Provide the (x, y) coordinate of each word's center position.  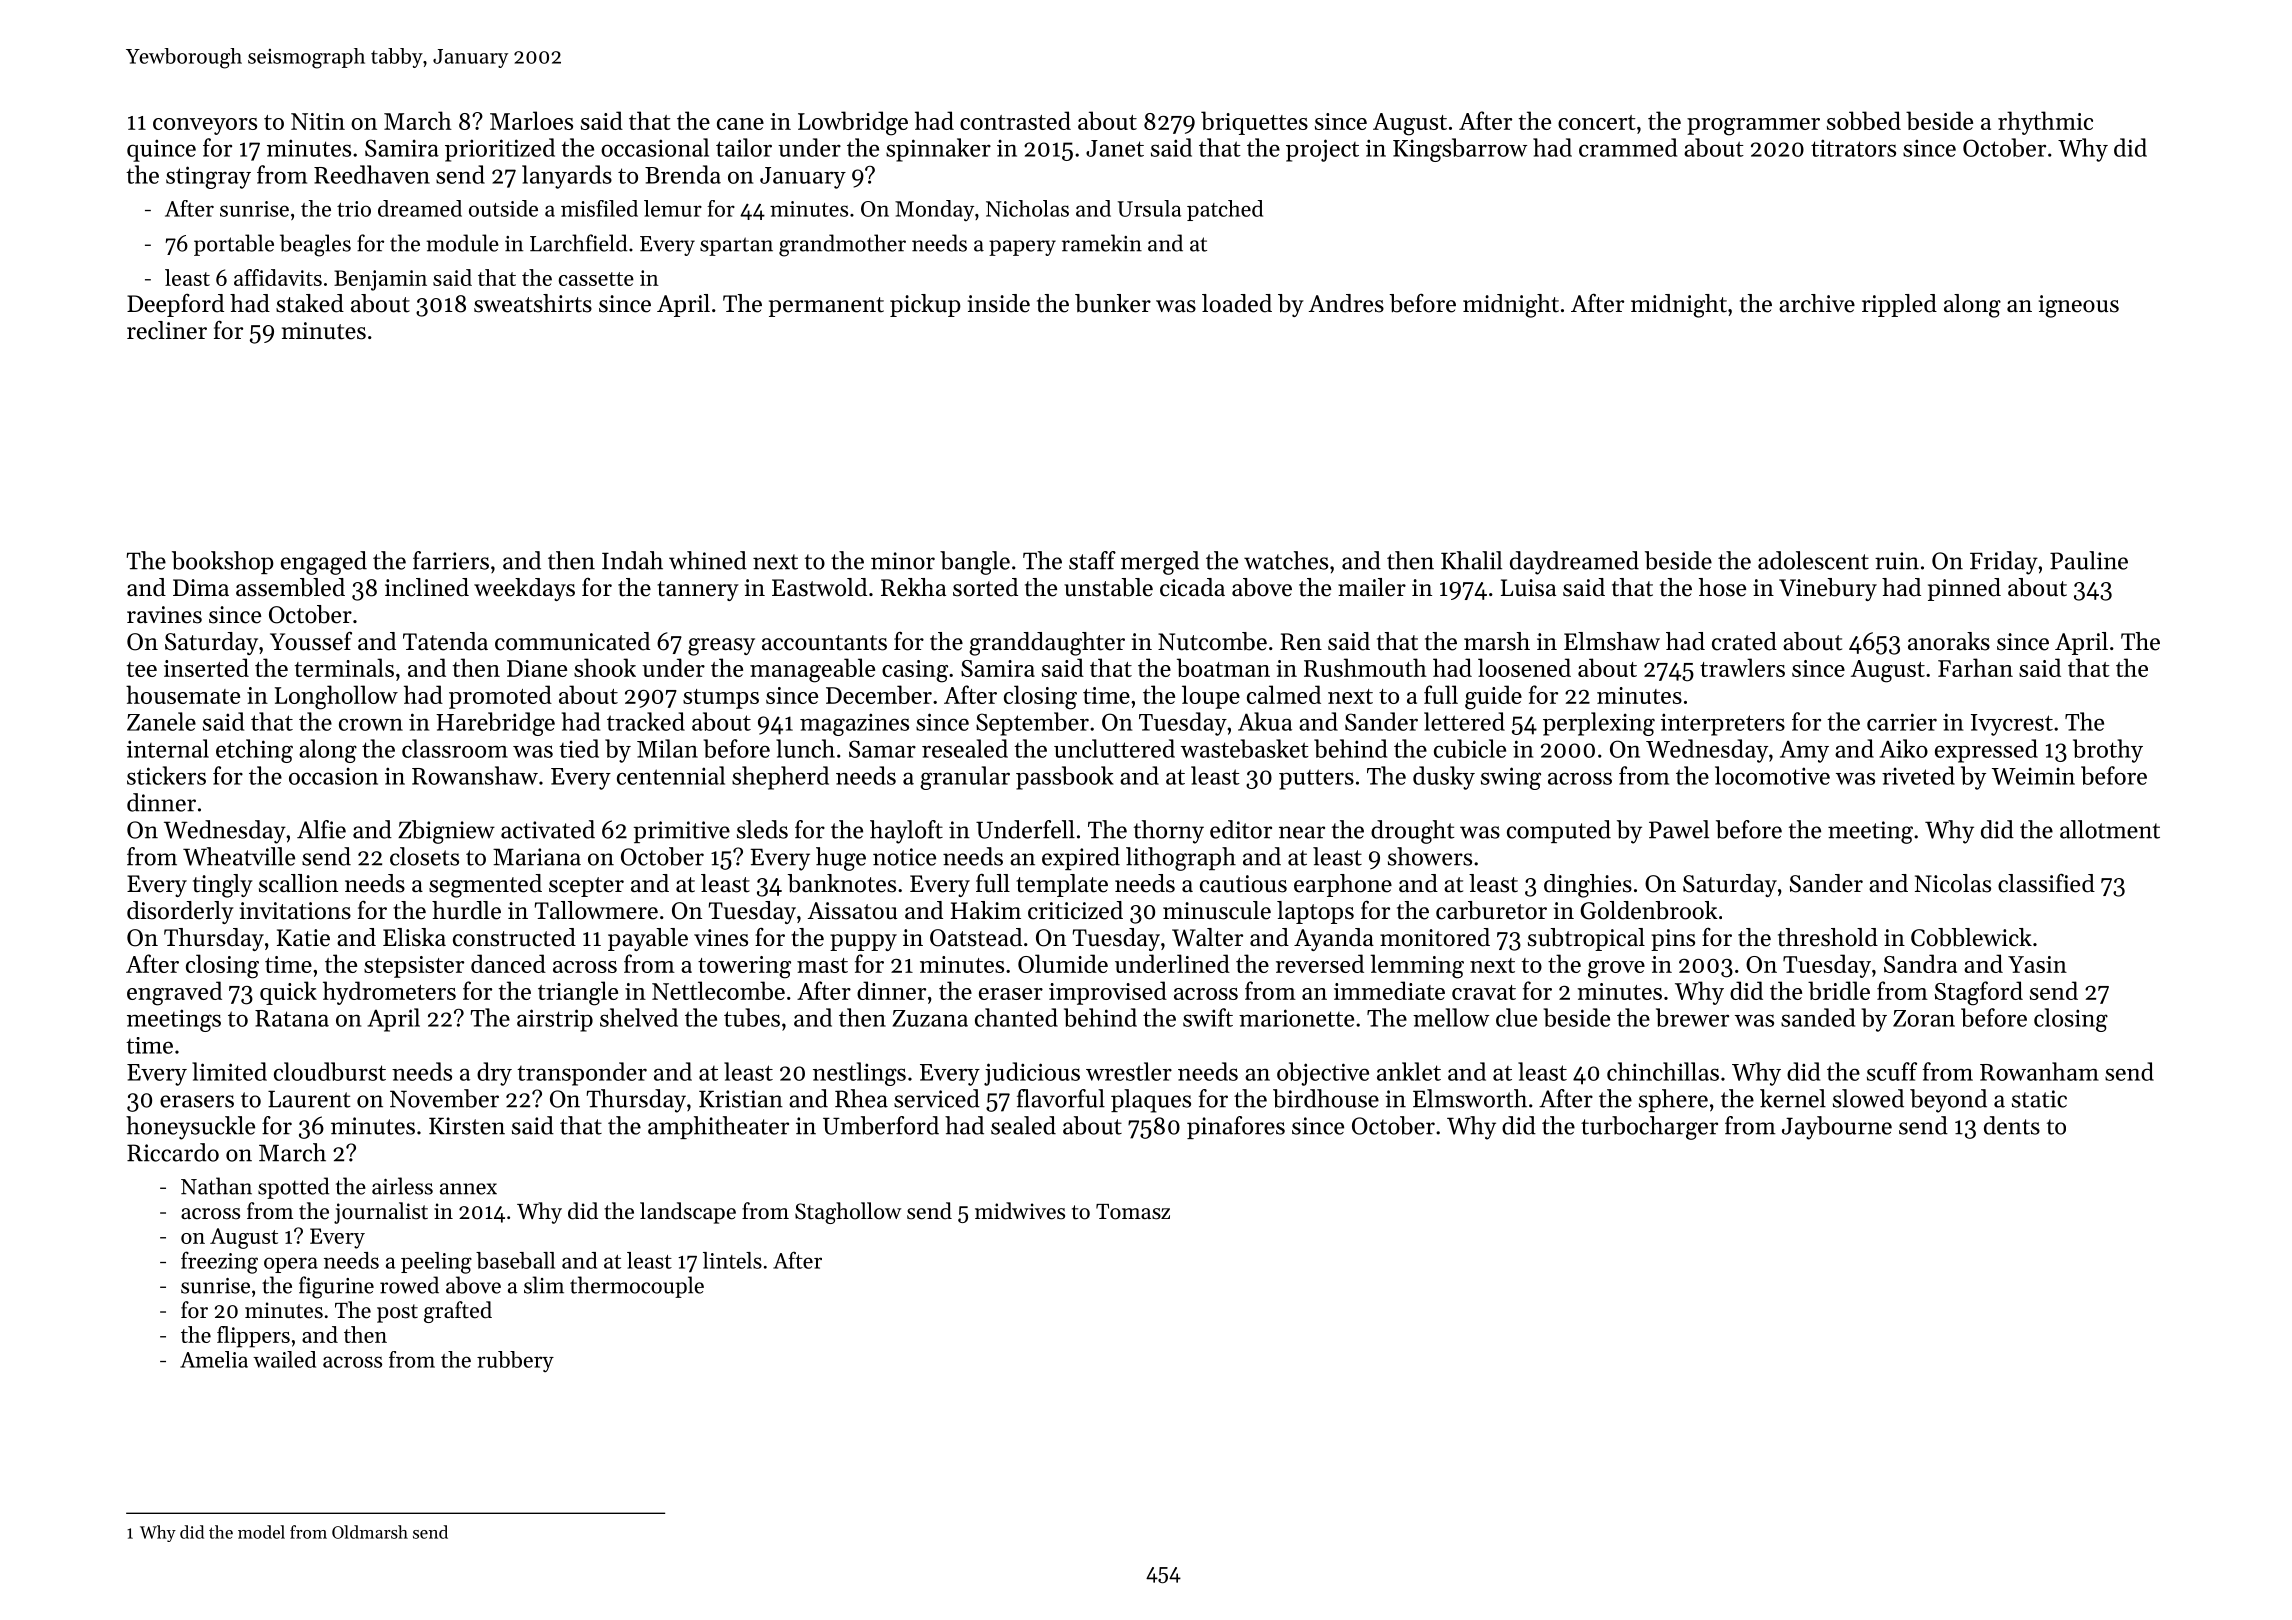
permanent (826, 307)
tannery (698, 591)
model (261, 1532)
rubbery (515, 1361)
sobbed (1864, 120)
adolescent (1813, 560)
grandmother (842, 245)
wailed (284, 1359)
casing (915, 671)
